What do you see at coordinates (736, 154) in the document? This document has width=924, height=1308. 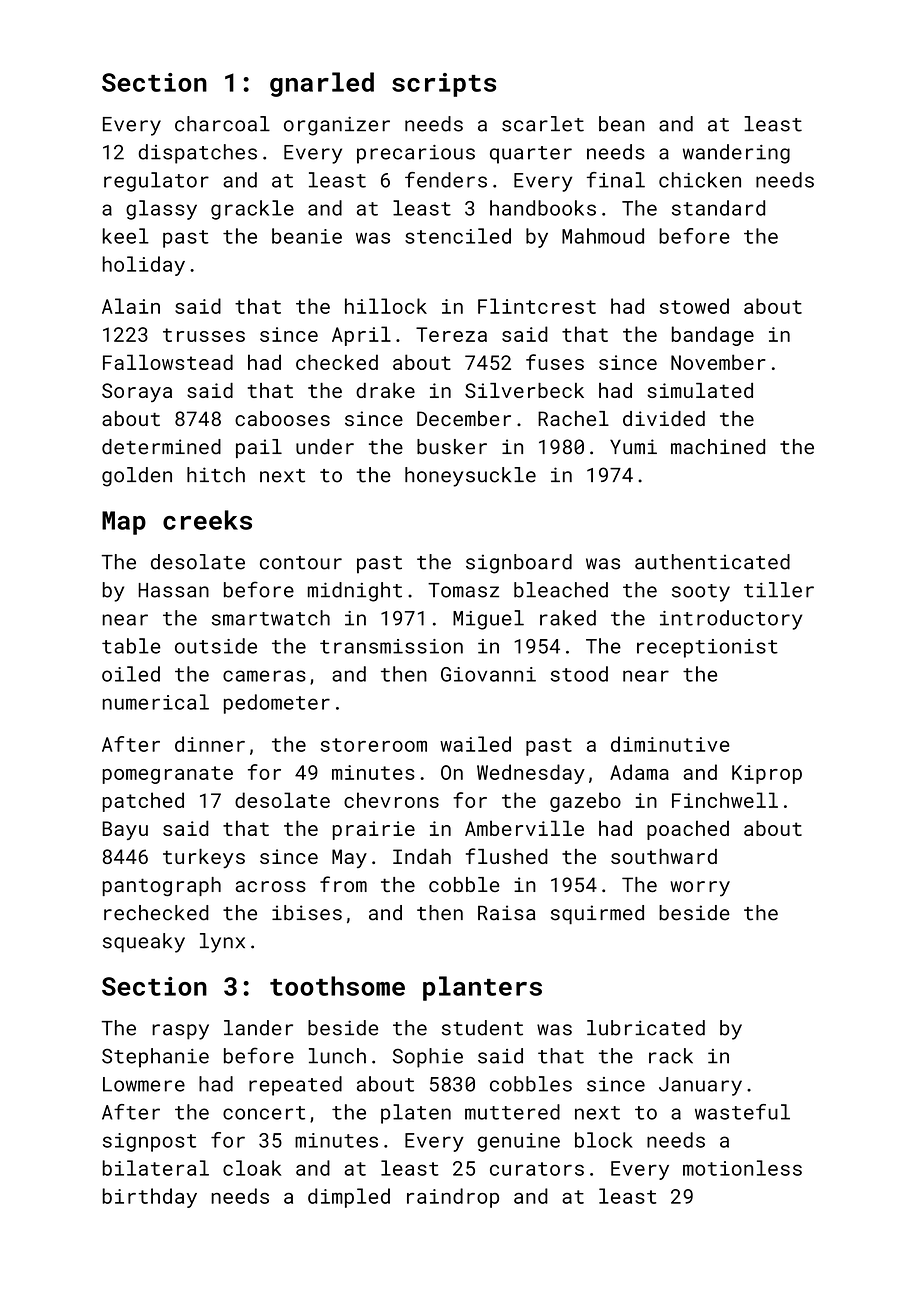 I see `wandering` at bounding box center [736, 154].
